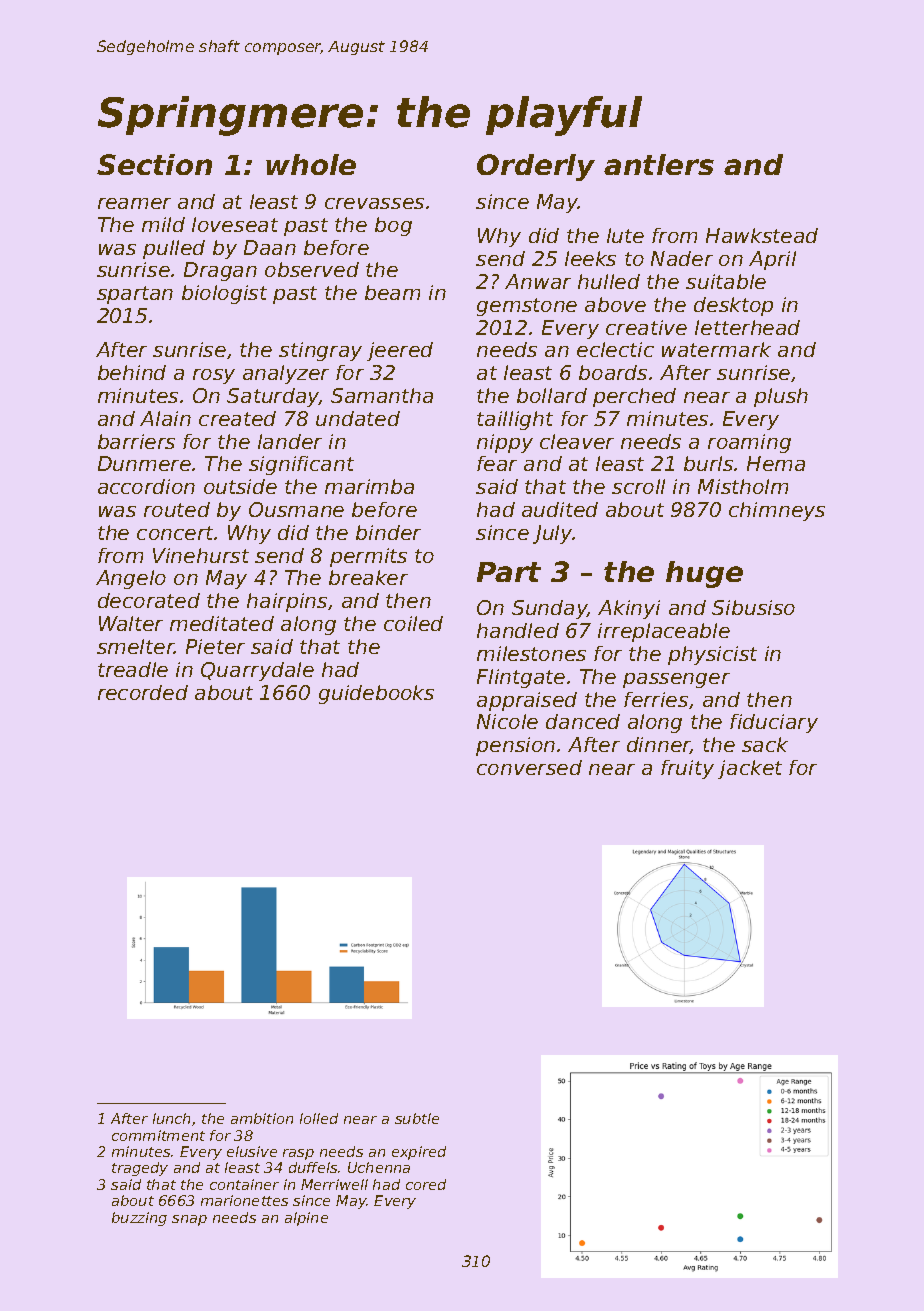 The width and height of the image is (924, 1311). I want to click on Section, so click(154, 164).
